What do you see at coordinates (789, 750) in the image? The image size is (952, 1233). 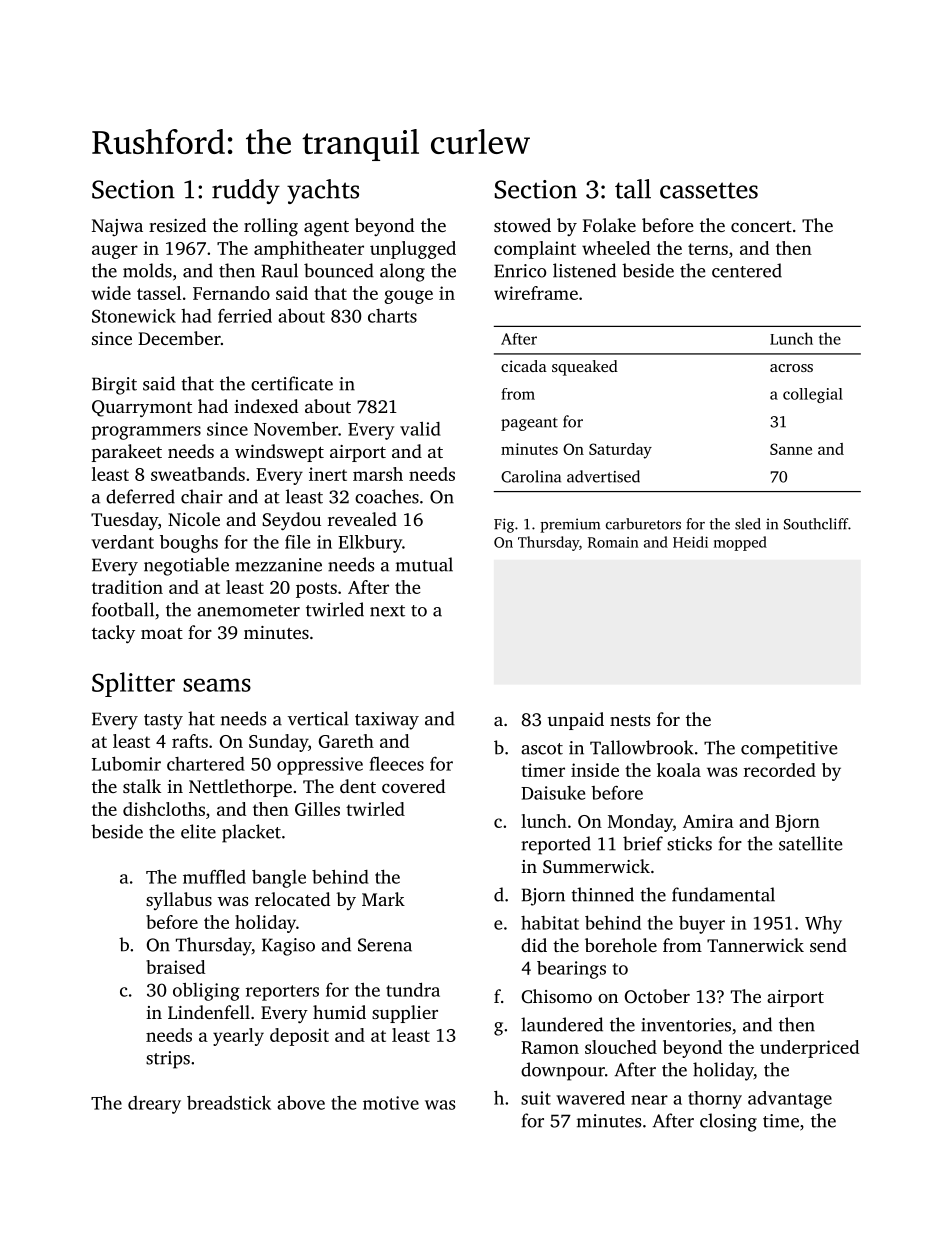 I see `competitive` at bounding box center [789, 750].
